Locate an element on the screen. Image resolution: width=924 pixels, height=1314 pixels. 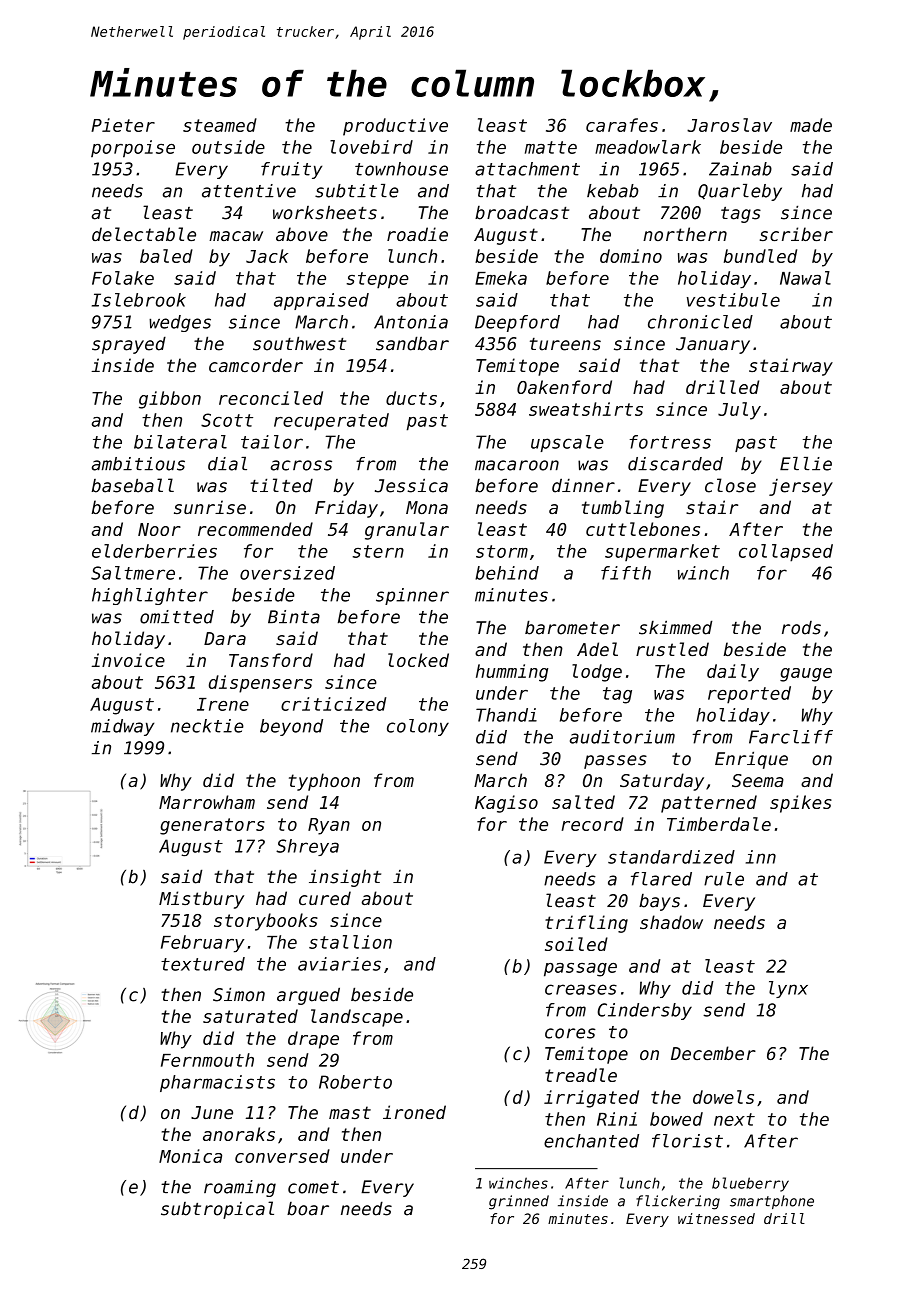
Farcliff is located at coordinates (791, 737).
